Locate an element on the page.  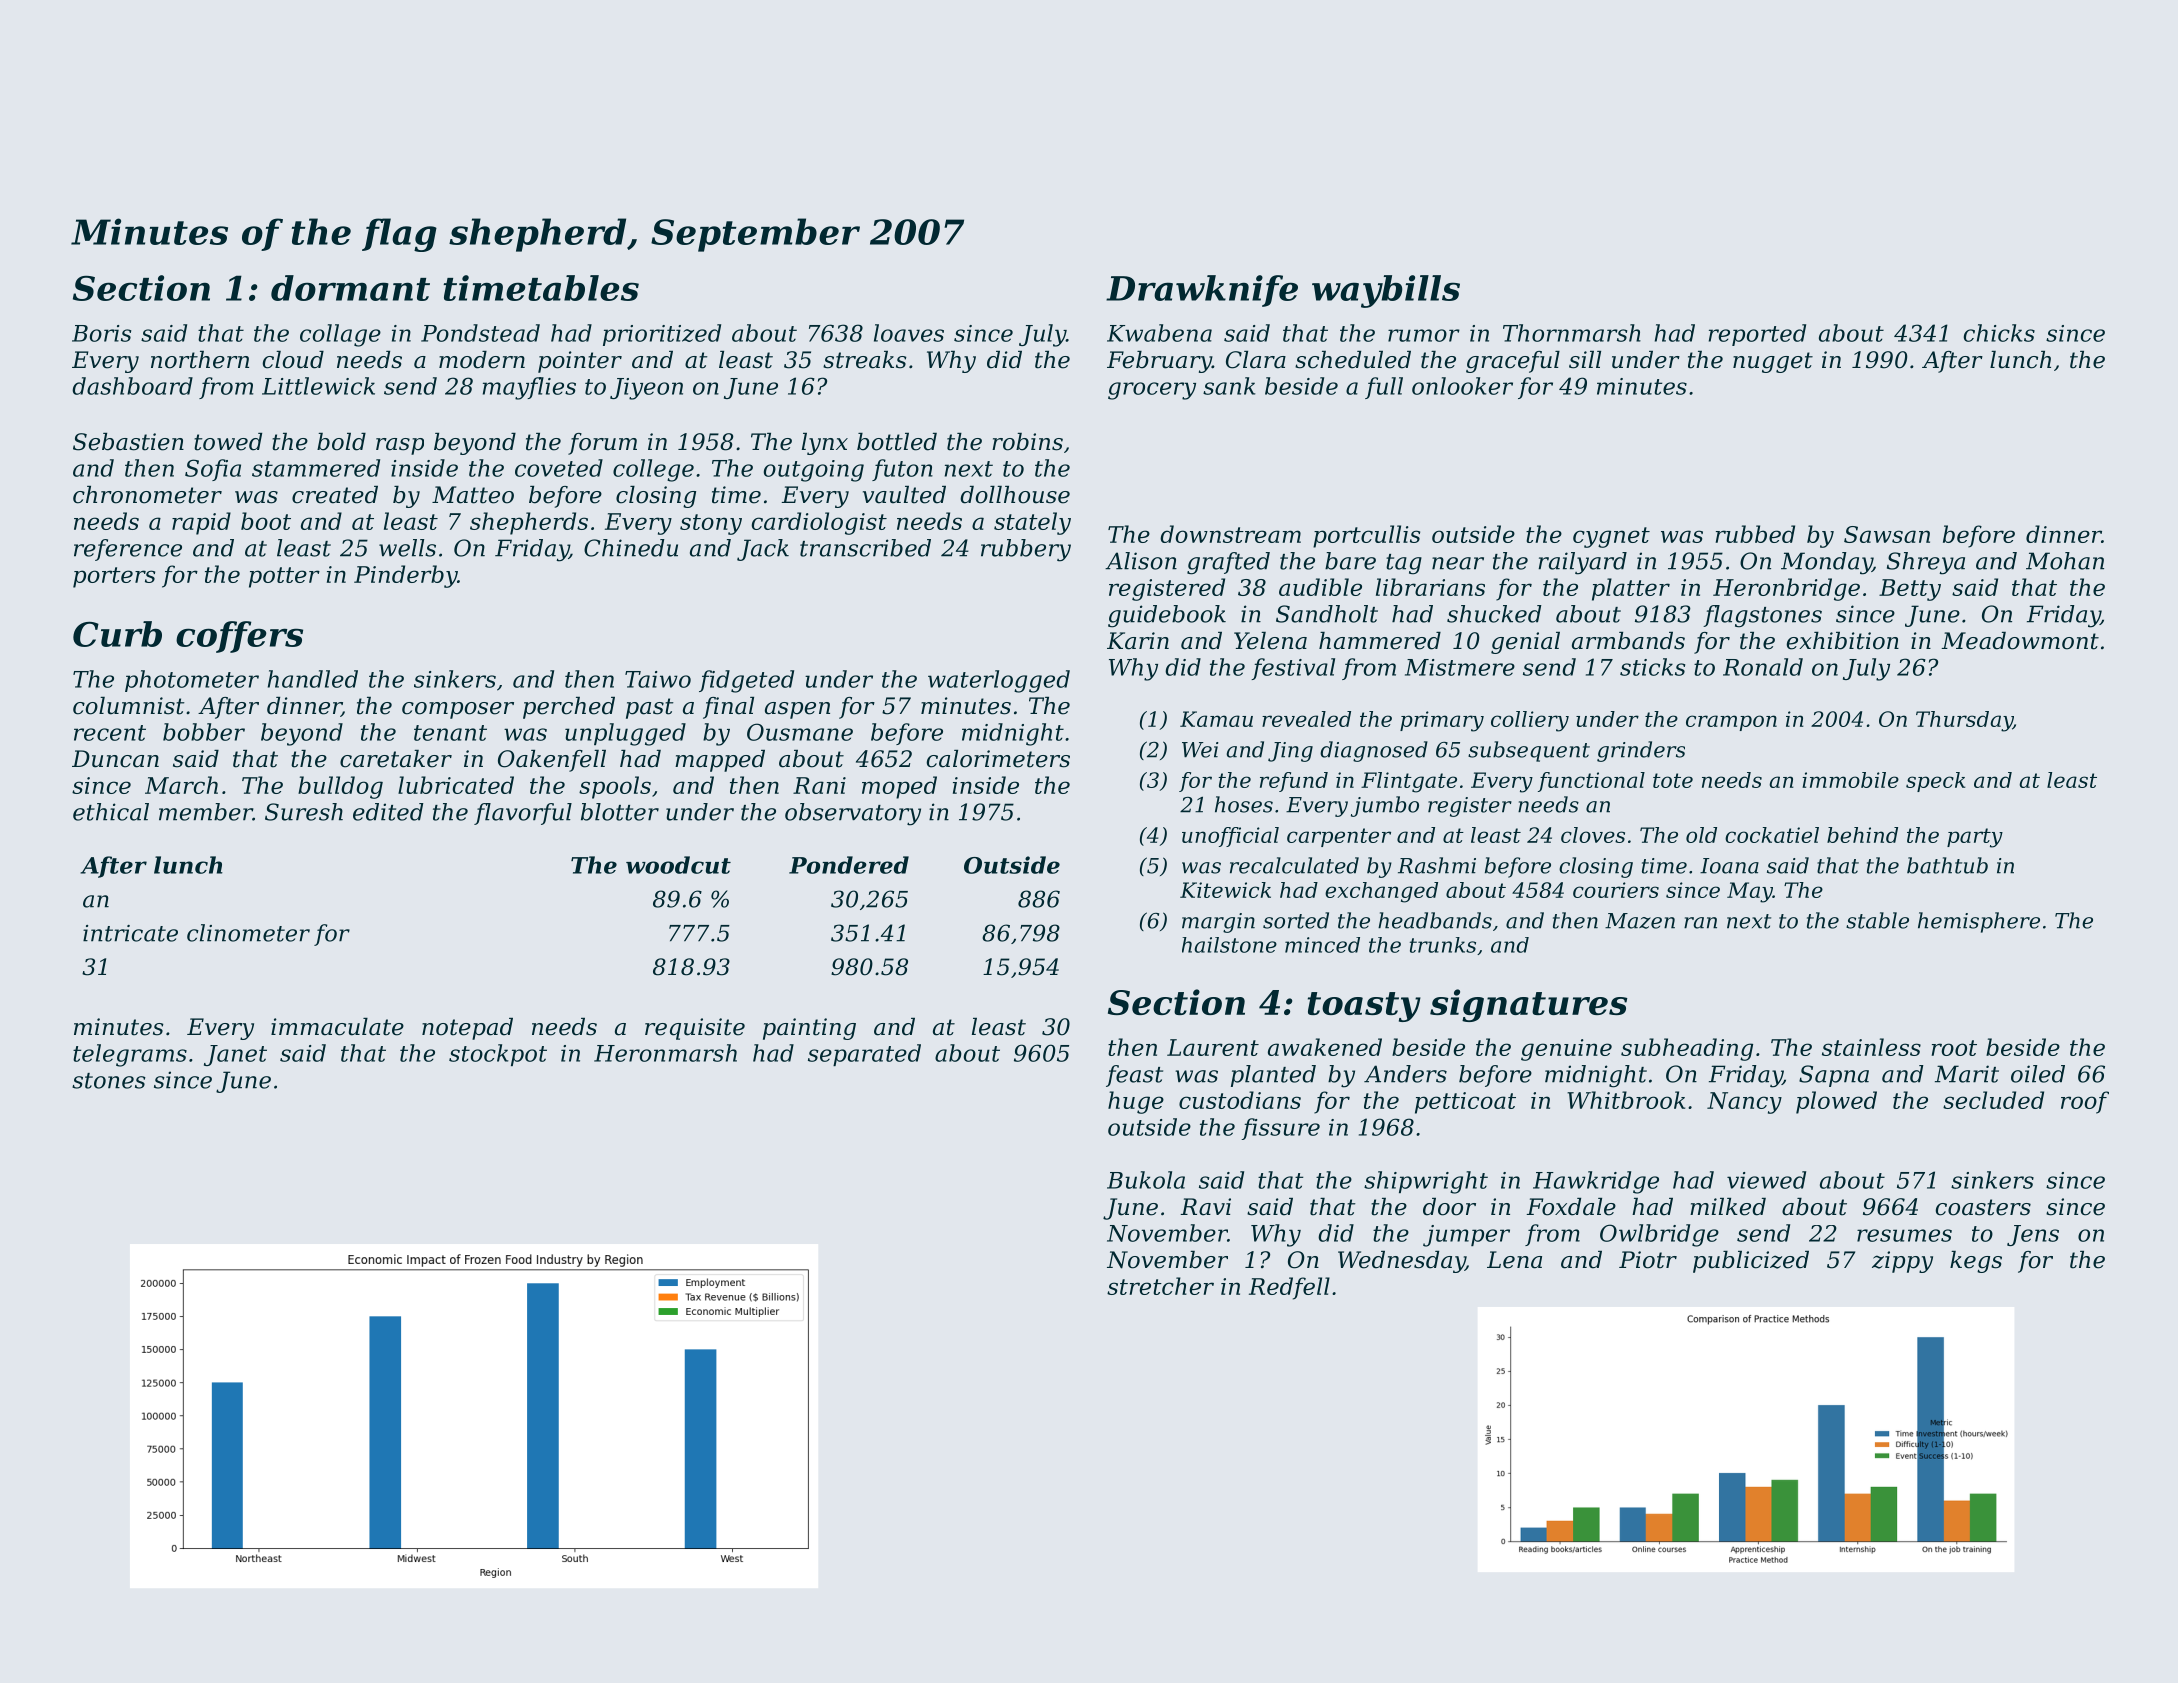
stretcher is located at coordinates (1160, 1286).
